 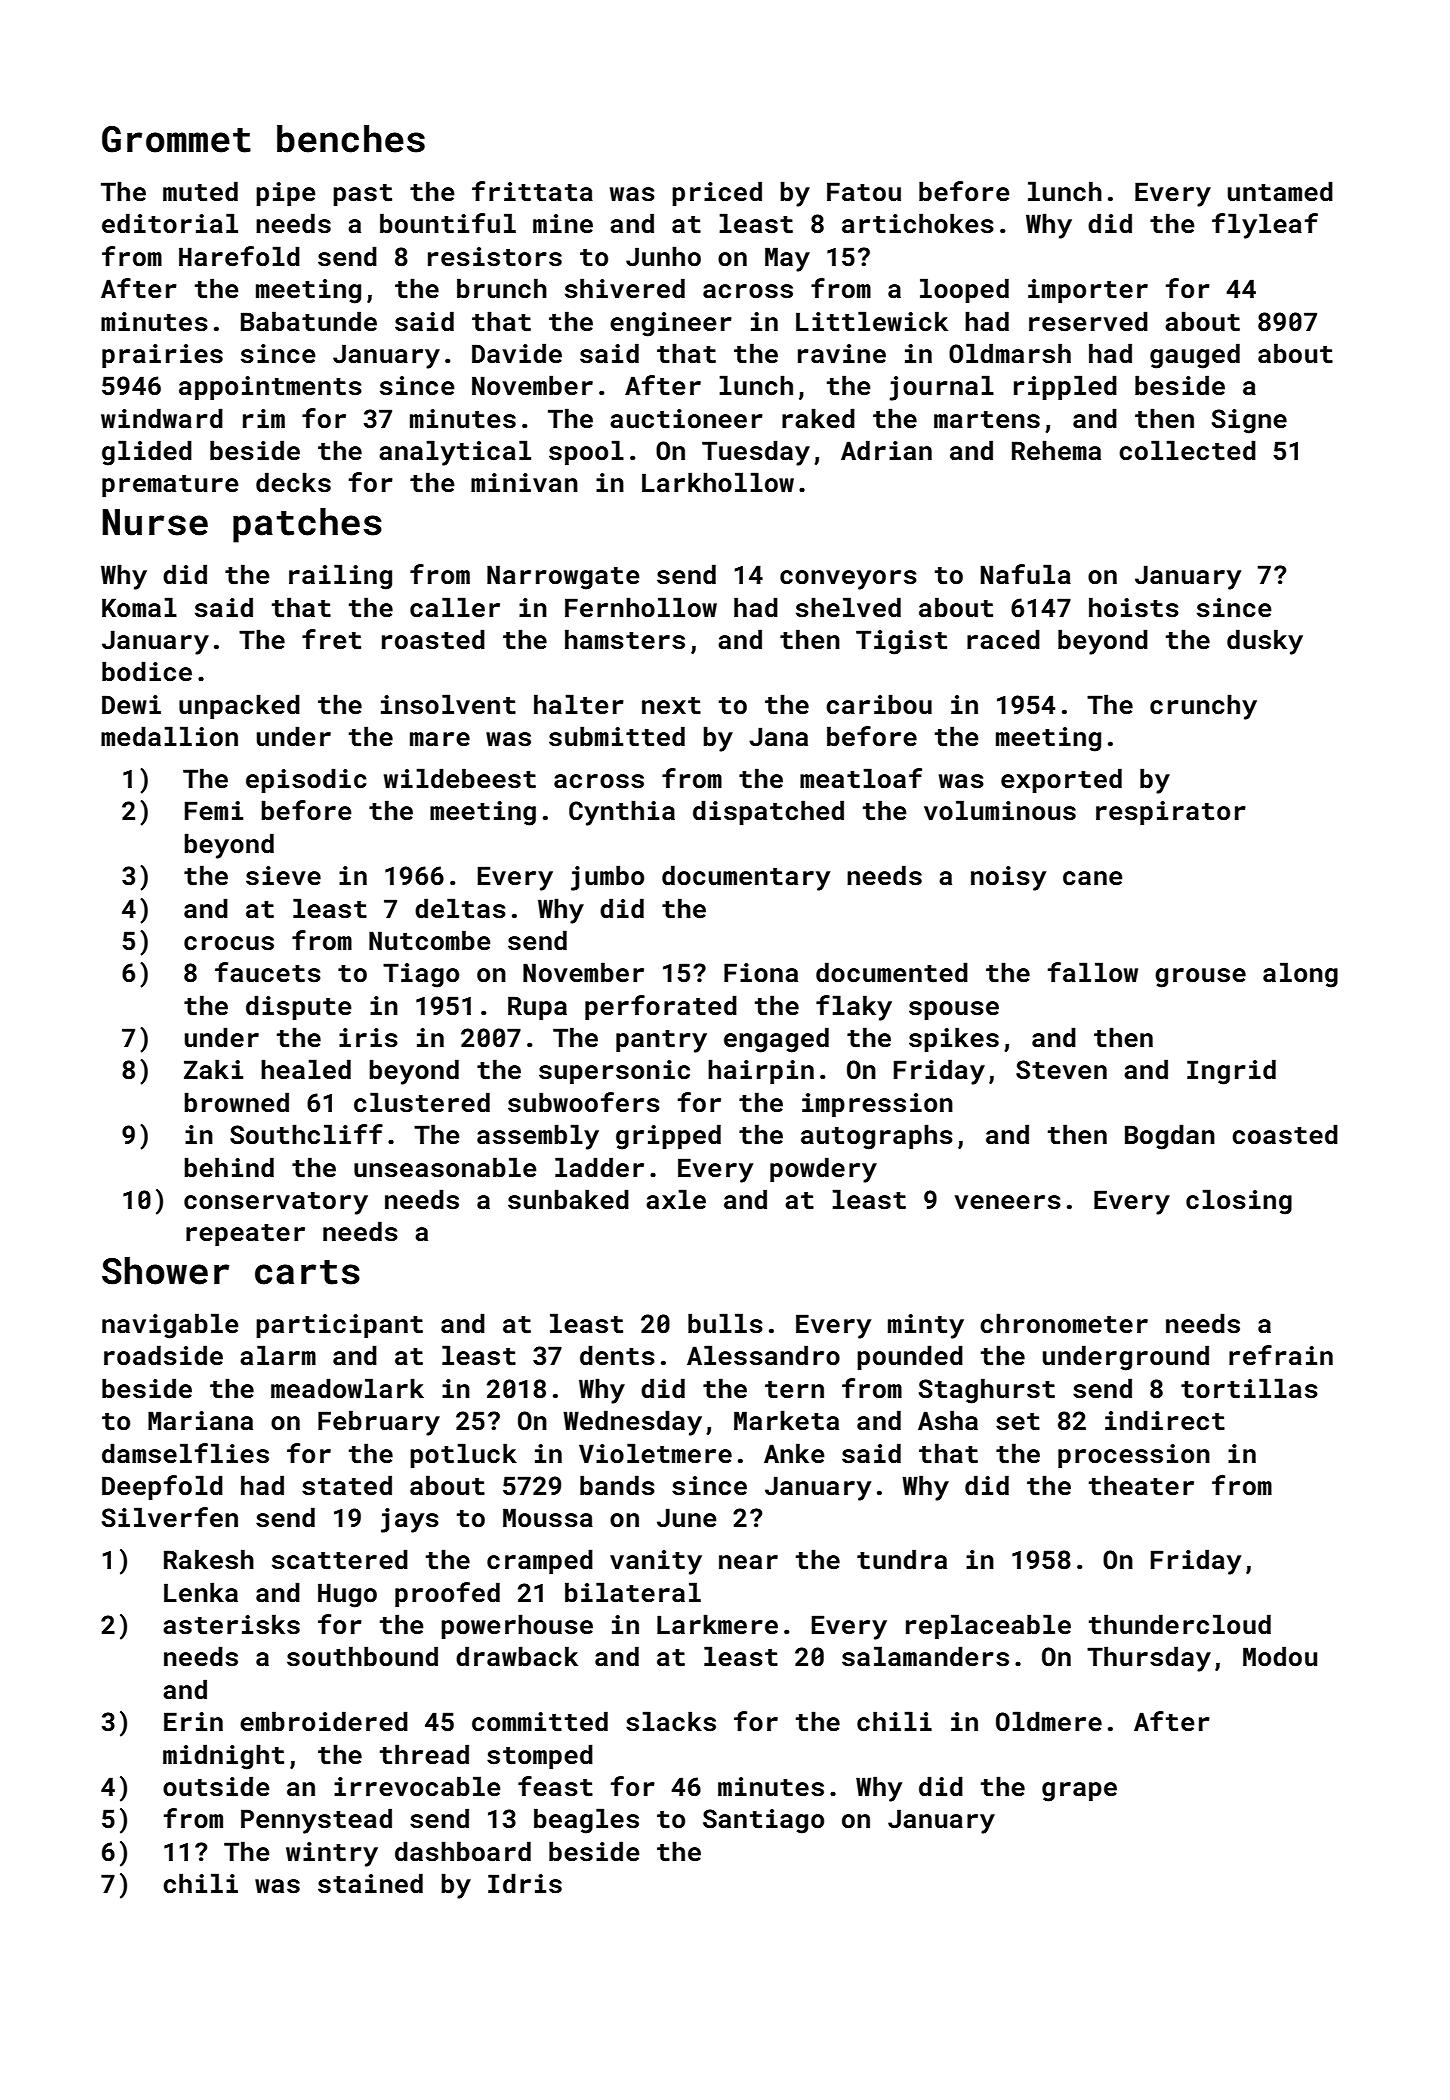 I want to click on minivan, so click(x=524, y=482).
